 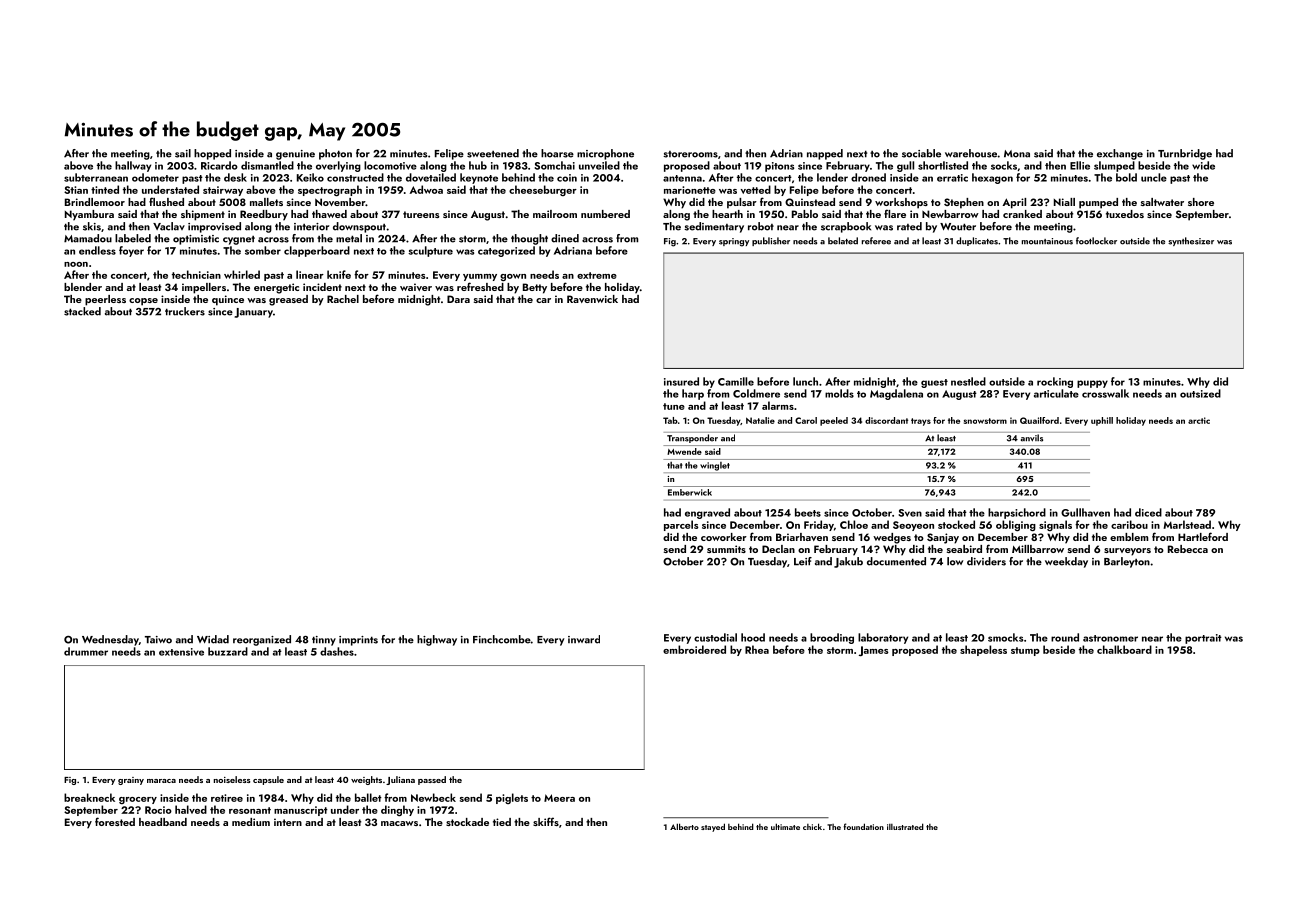 What do you see at coordinates (161, 781) in the image?
I see `maraca` at bounding box center [161, 781].
